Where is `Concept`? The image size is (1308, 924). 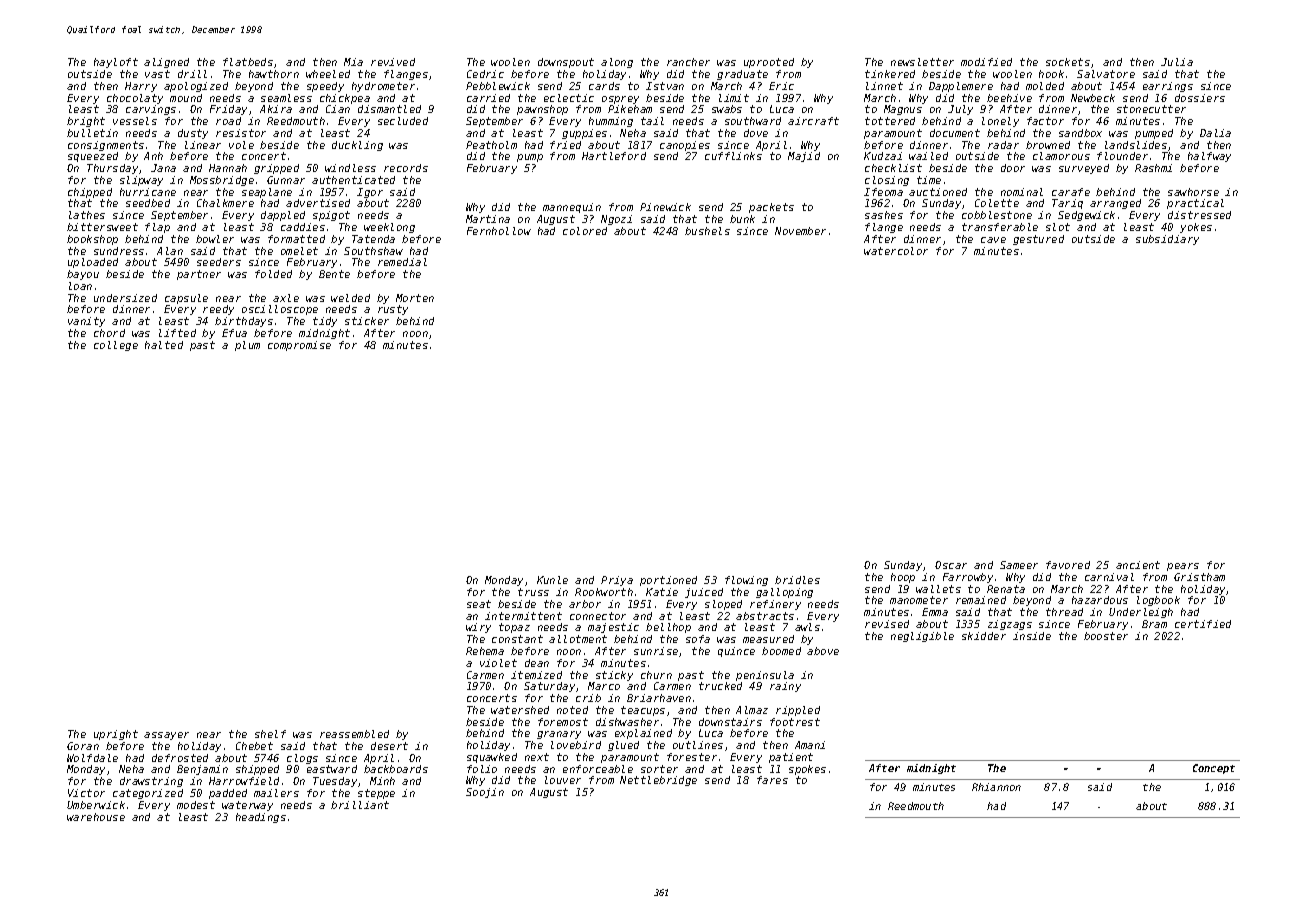
Concept is located at coordinates (1214, 769).
